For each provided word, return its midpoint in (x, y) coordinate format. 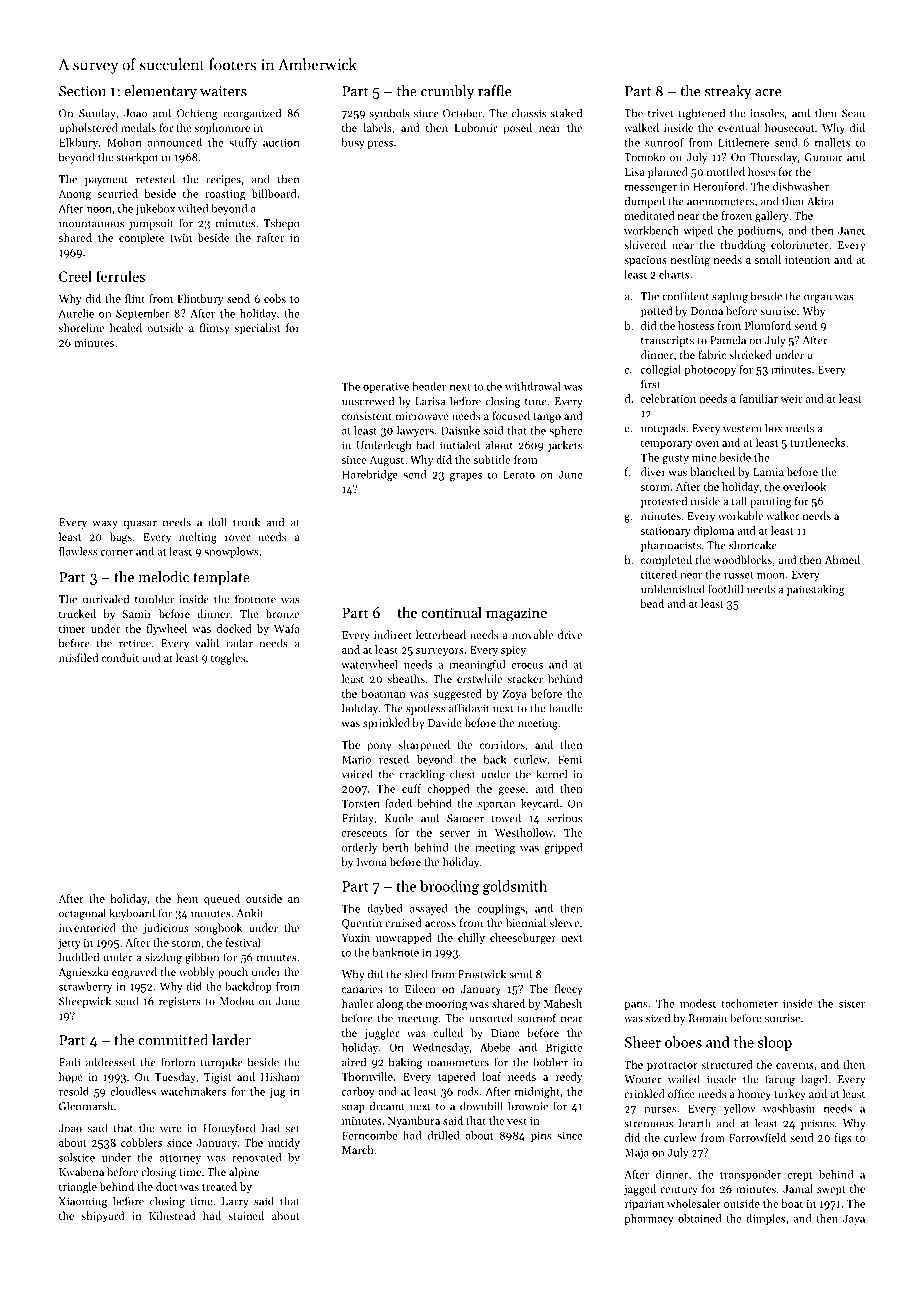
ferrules (120, 276)
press (380, 145)
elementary (161, 92)
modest (698, 1003)
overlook (804, 486)
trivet (661, 113)
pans (636, 1006)
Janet (851, 230)
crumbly (447, 92)
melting (198, 538)
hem (187, 898)
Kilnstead (172, 1215)
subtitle (492, 459)
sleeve (564, 922)
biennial (526, 922)
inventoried (87, 927)
